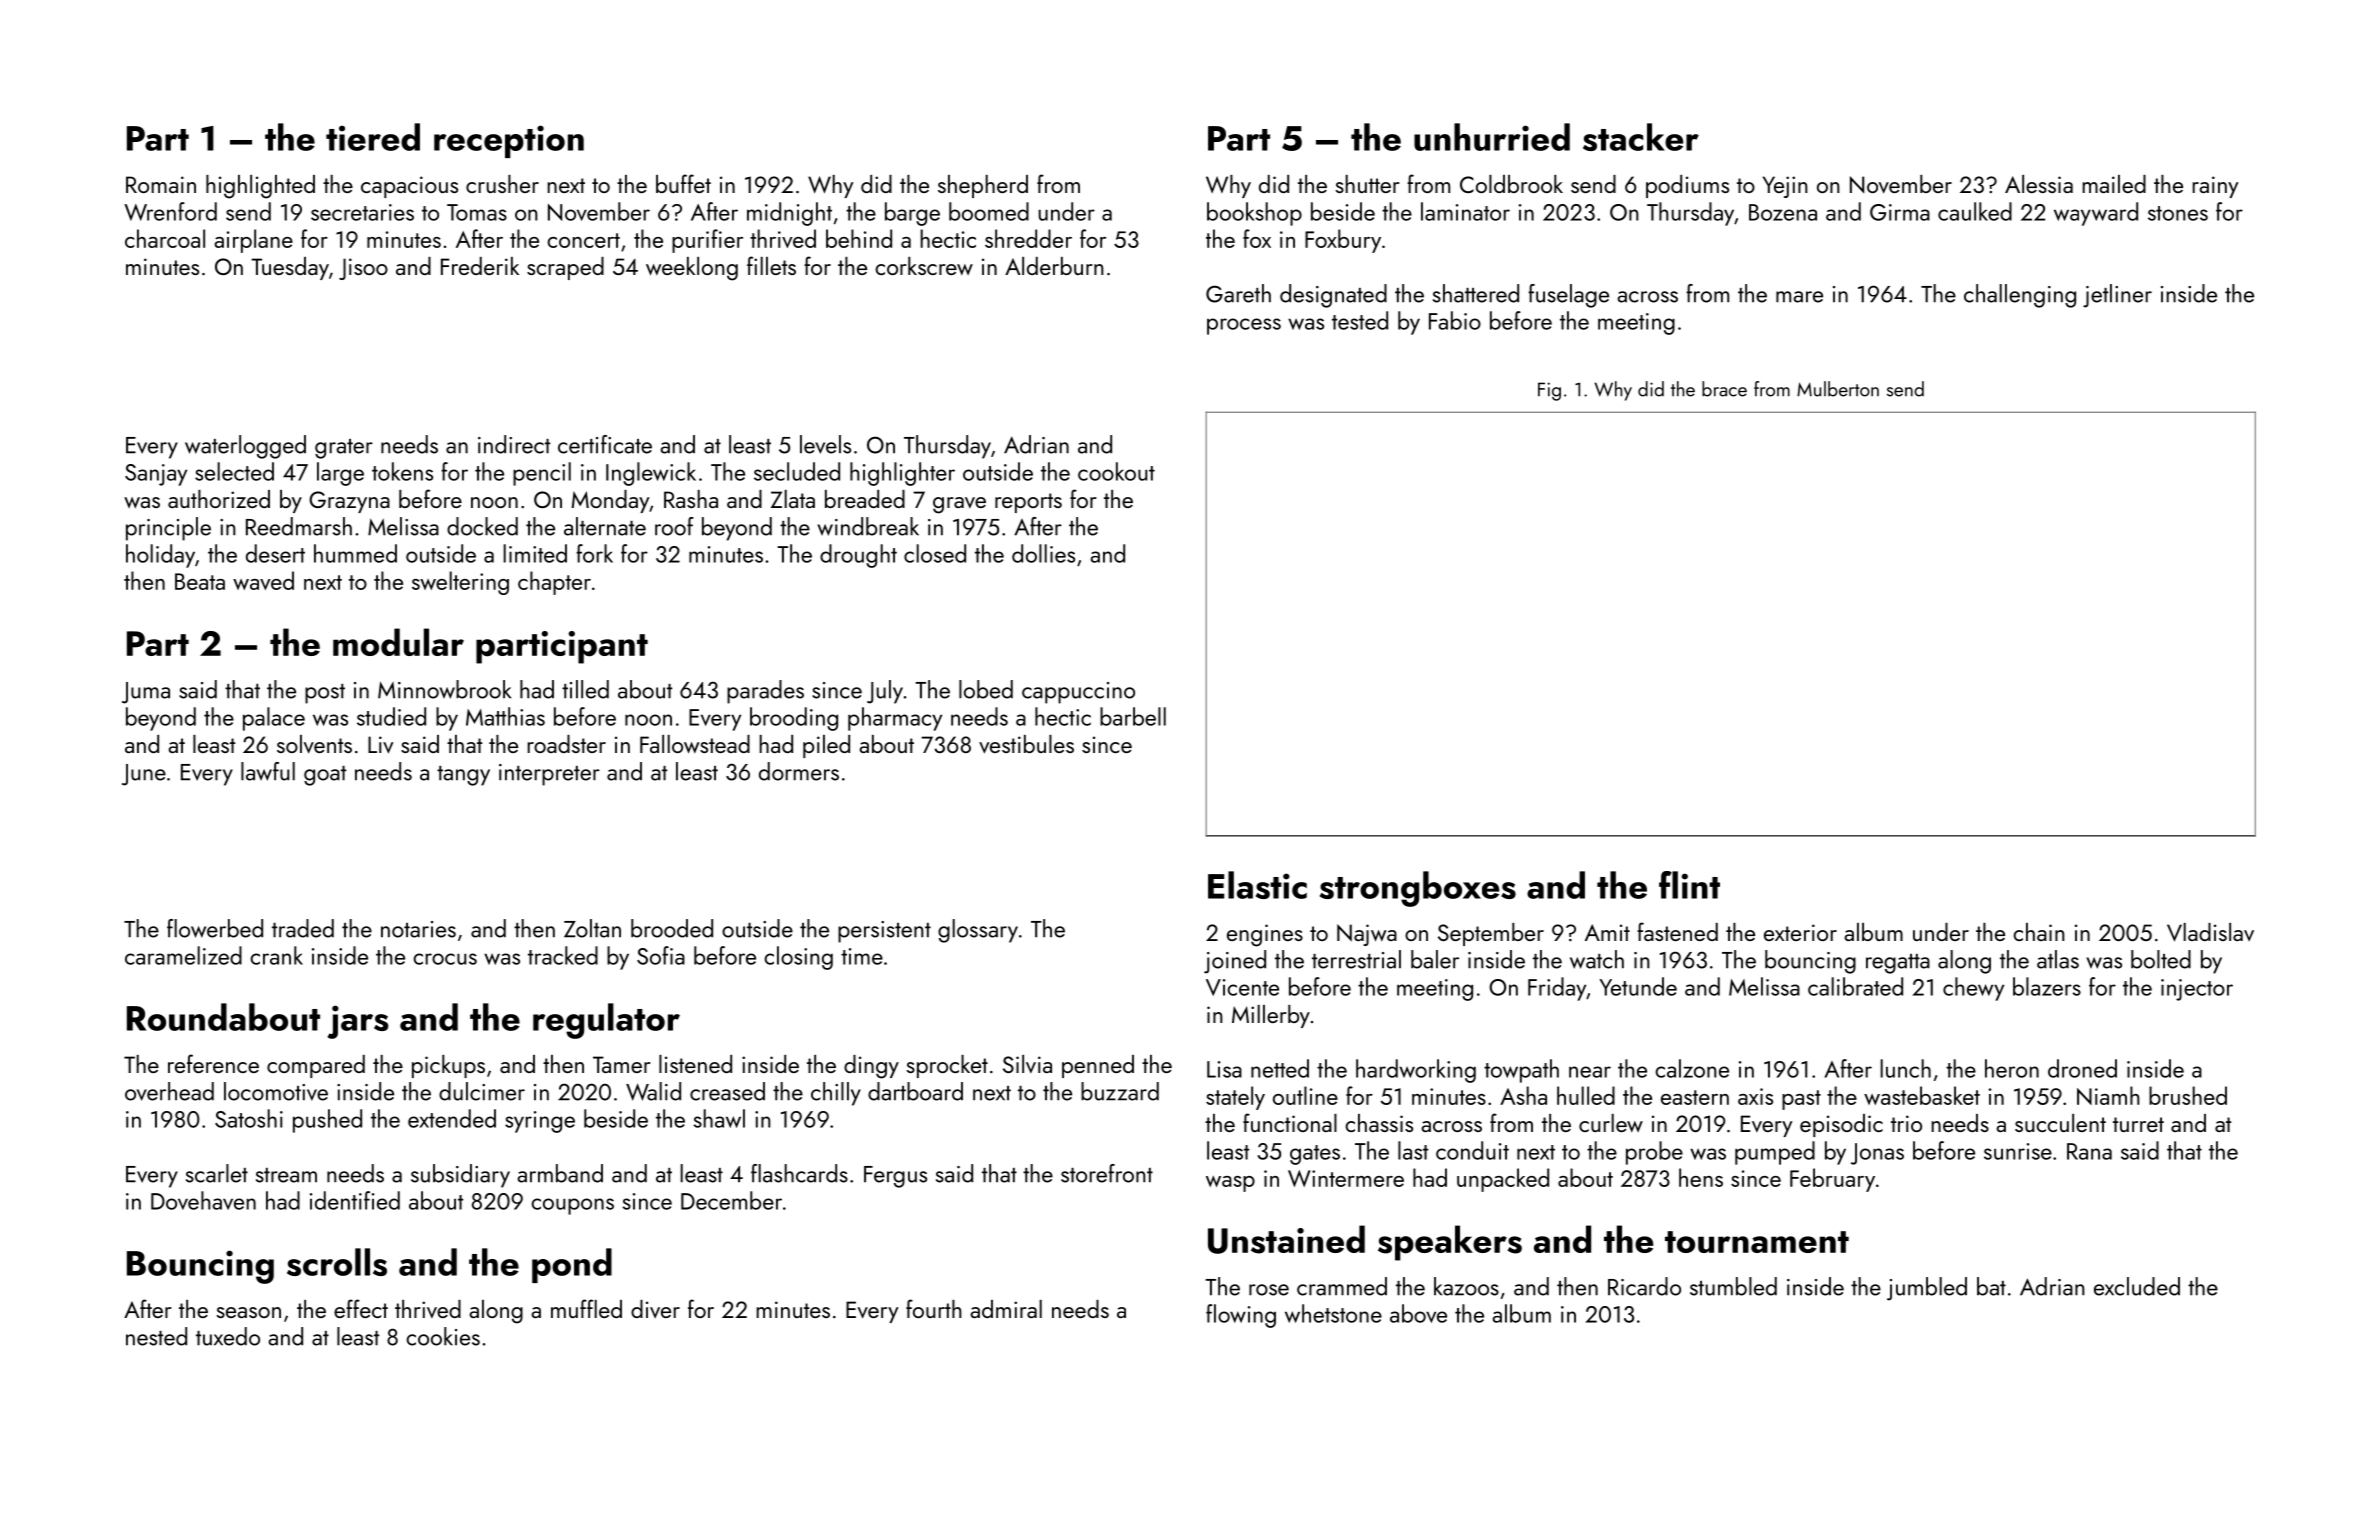  I want to click on above, so click(1418, 1313).
